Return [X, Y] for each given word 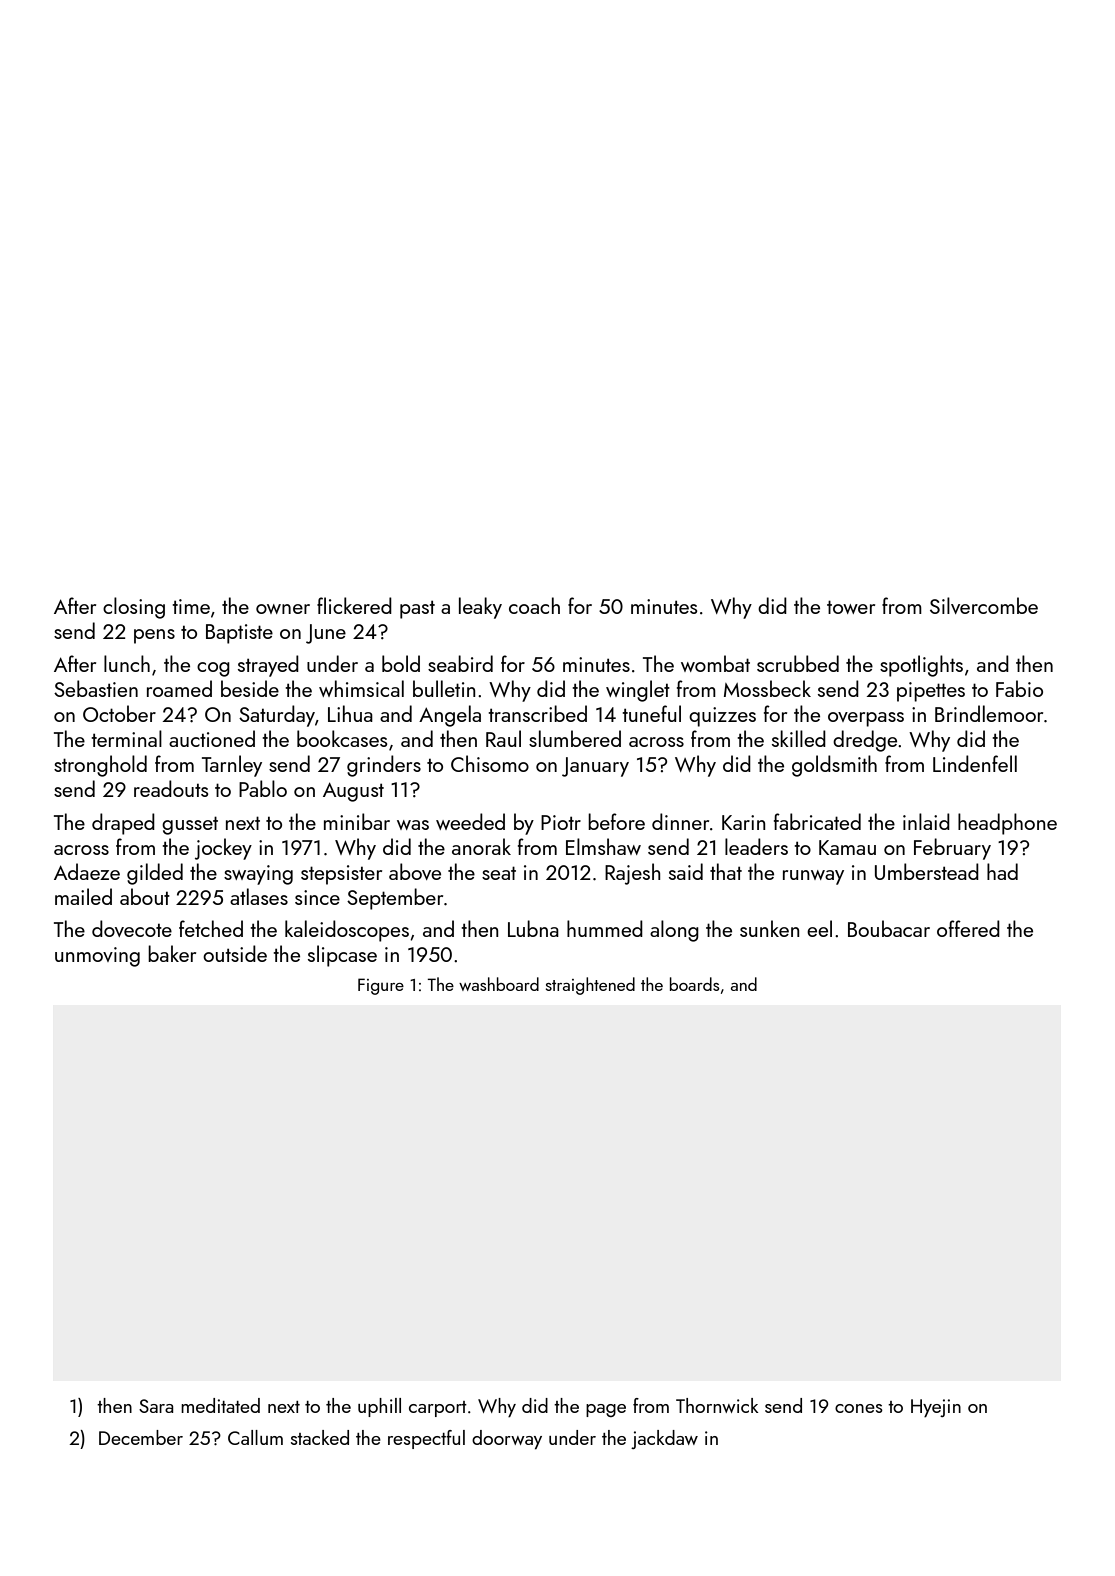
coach [534, 605]
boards [695, 984]
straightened [590, 986]
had [1002, 871]
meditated [220, 1405]
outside [235, 953]
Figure [381, 986]
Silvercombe [984, 605]
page [606, 1410]
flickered [354, 605]
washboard [499, 984]
